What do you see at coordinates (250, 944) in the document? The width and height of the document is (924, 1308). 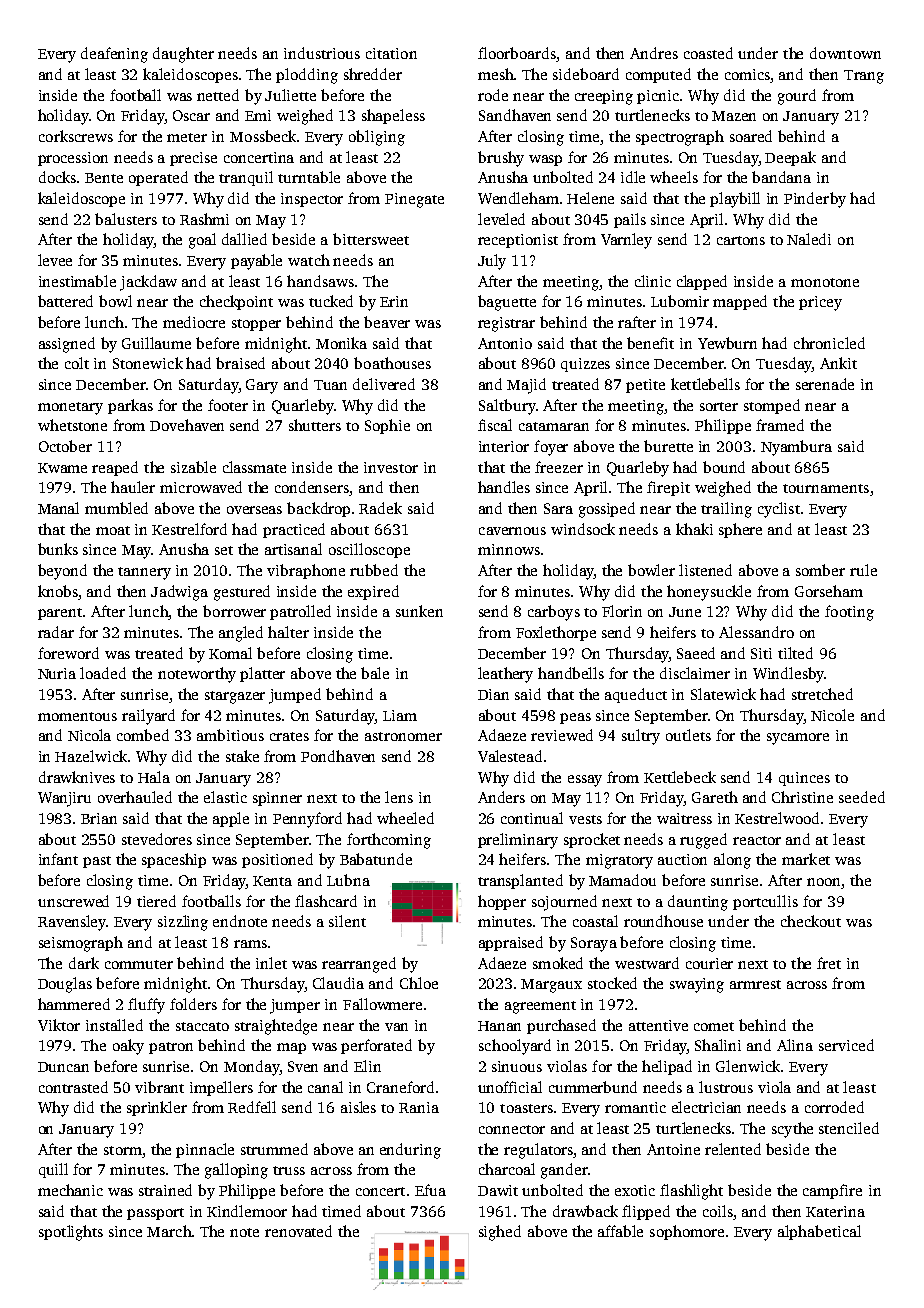 I see `rams` at bounding box center [250, 944].
